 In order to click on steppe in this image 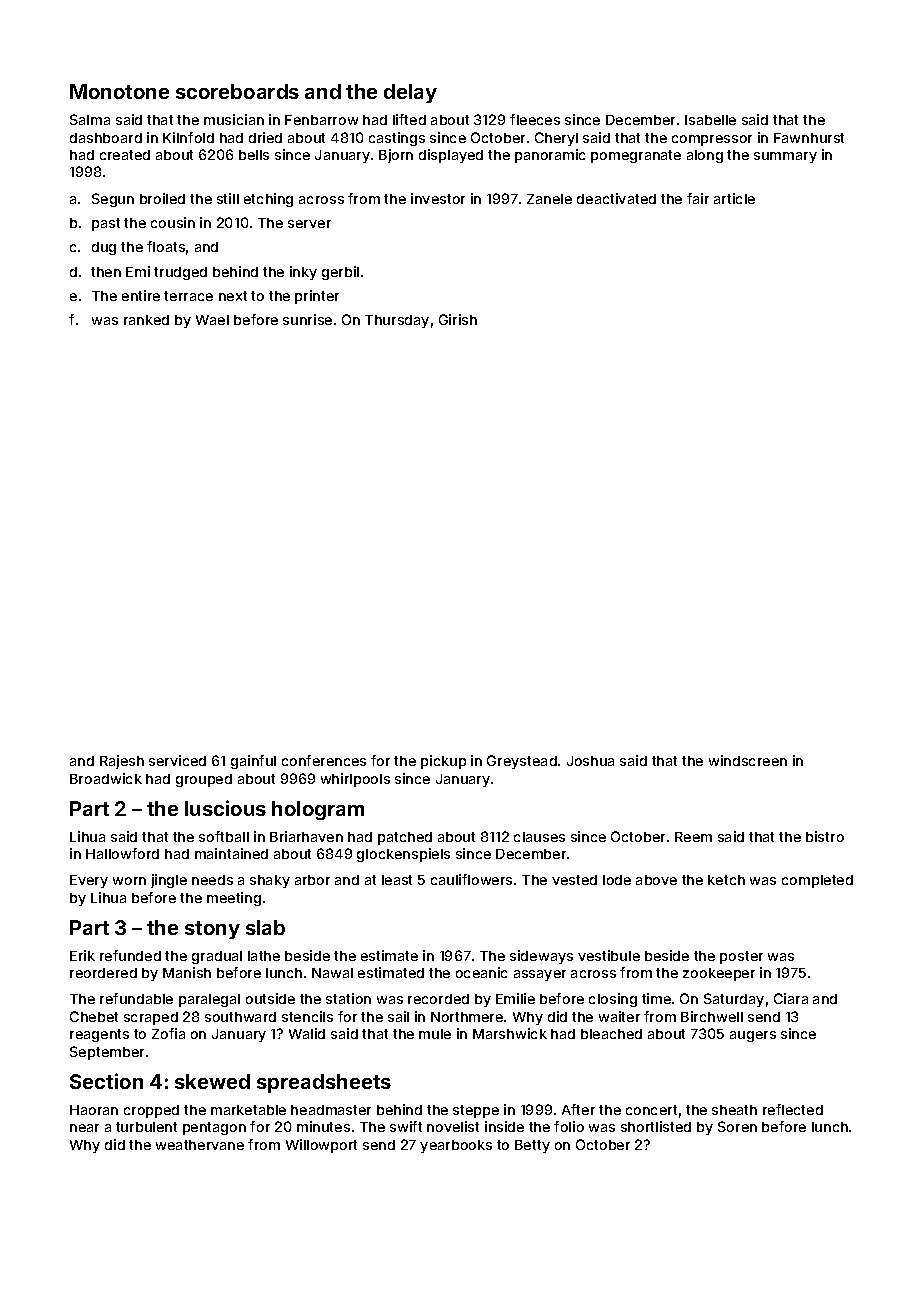, I will do `click(476, 1111)`.
